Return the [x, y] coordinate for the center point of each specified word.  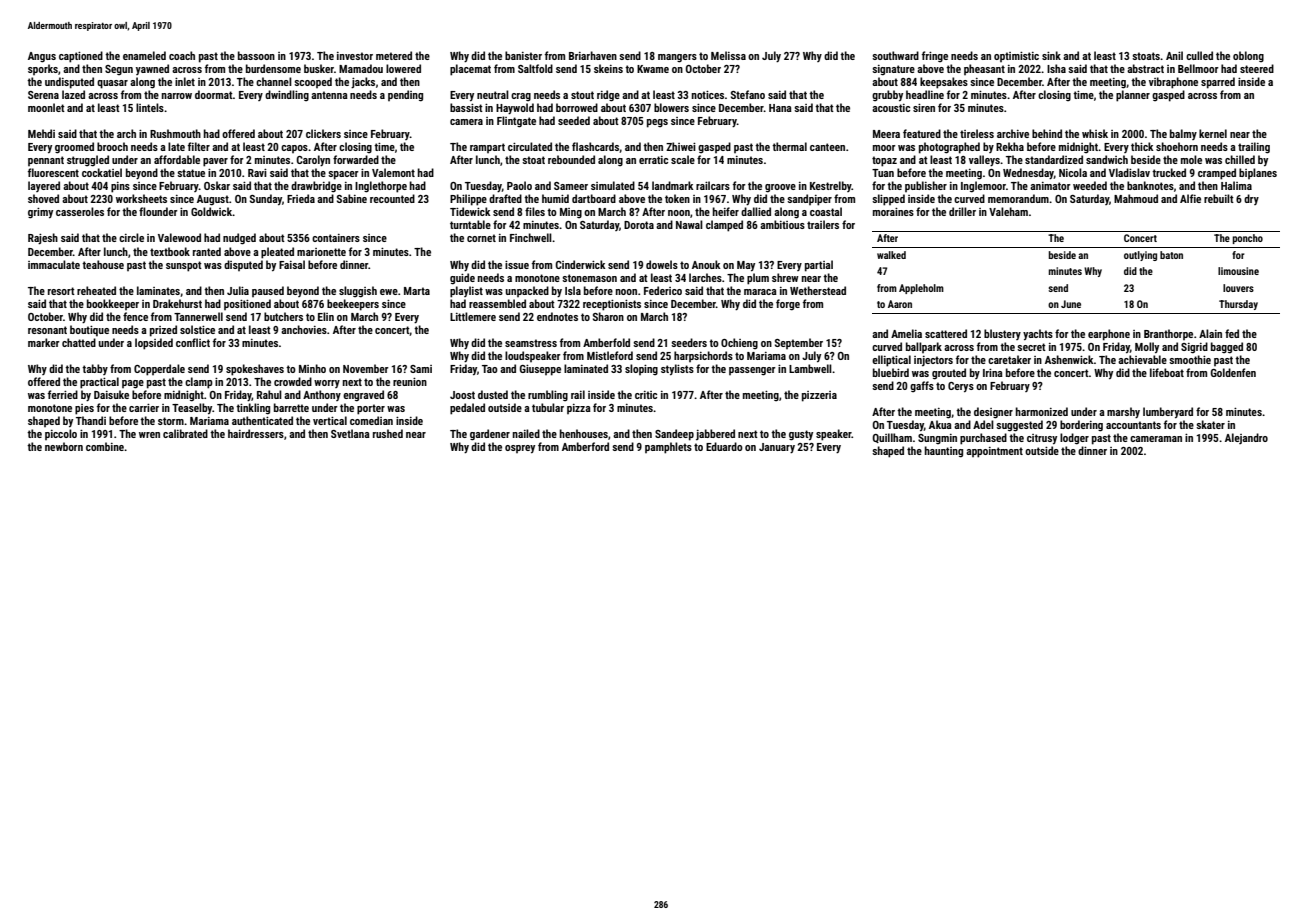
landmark [672, 185]
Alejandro [1246, 438]
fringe [935, 56]
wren [149, 435]
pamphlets [668, 448]
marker [44, 342]
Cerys [961, 387]
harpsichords [703, 356]
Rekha [1010, 146]
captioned [81, 57]
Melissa [728, 55]
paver [215, 162]
